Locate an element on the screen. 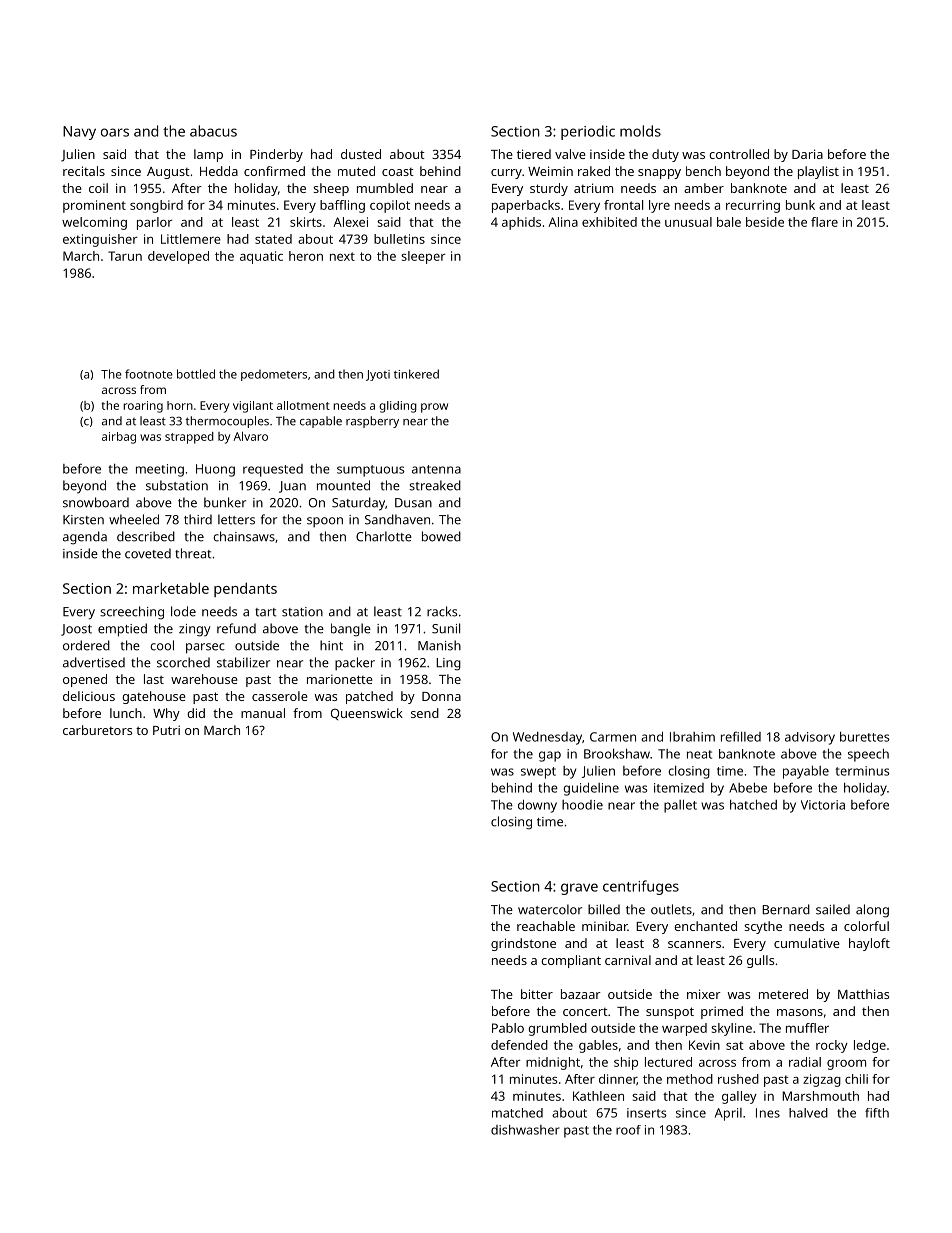  controlled is located at coordinates (739, 154).
